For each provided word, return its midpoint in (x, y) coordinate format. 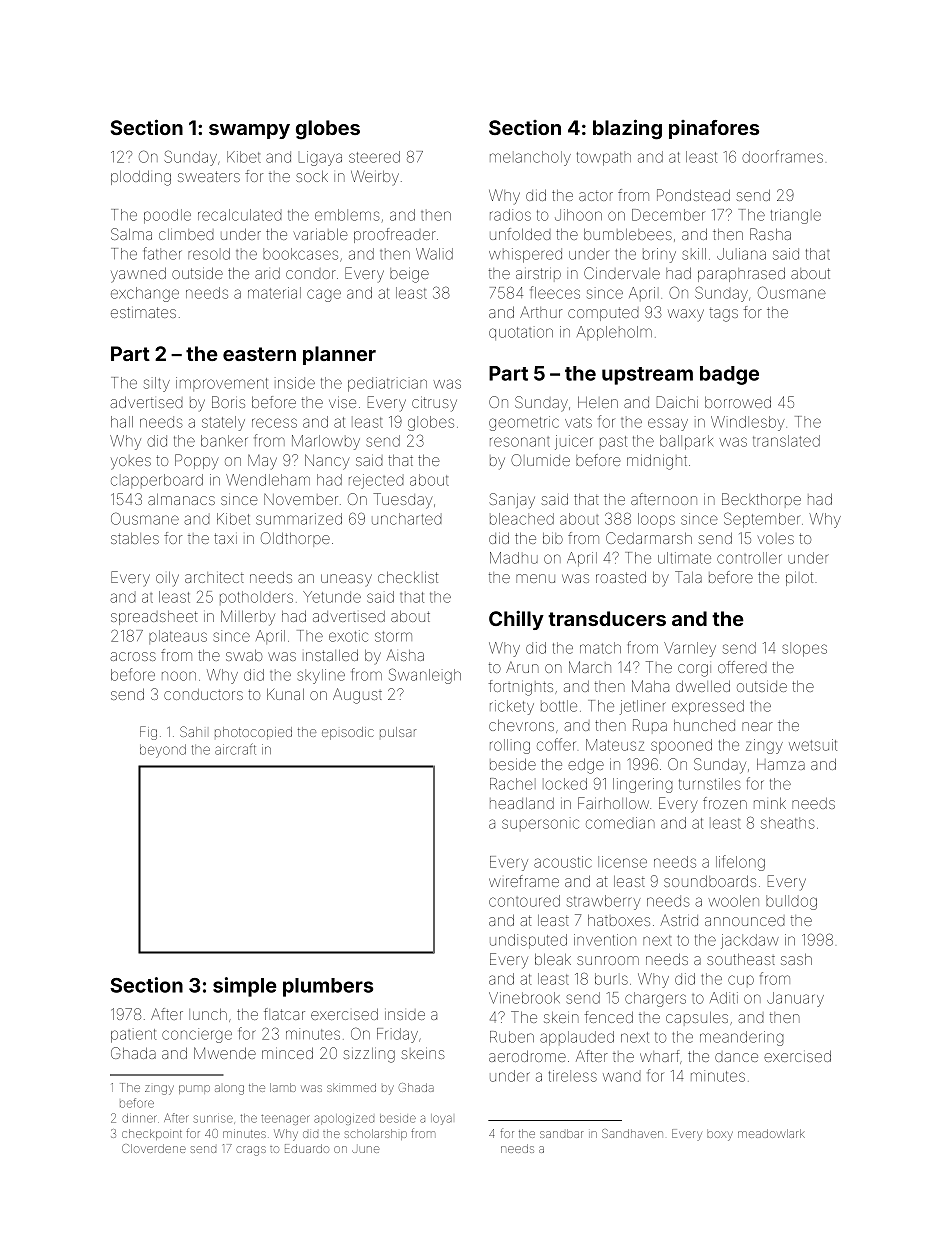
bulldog (791, 902)
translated (786, 441)
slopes (805, 649)
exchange (145, 294)
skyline (321, 676)
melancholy (530, 158)
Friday (397, 1035)
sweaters (209, 176)
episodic (348, 733)
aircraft (235, 749)
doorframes (782, 156)
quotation (521, 333)
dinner (139, 1118)
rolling (510, 746)
